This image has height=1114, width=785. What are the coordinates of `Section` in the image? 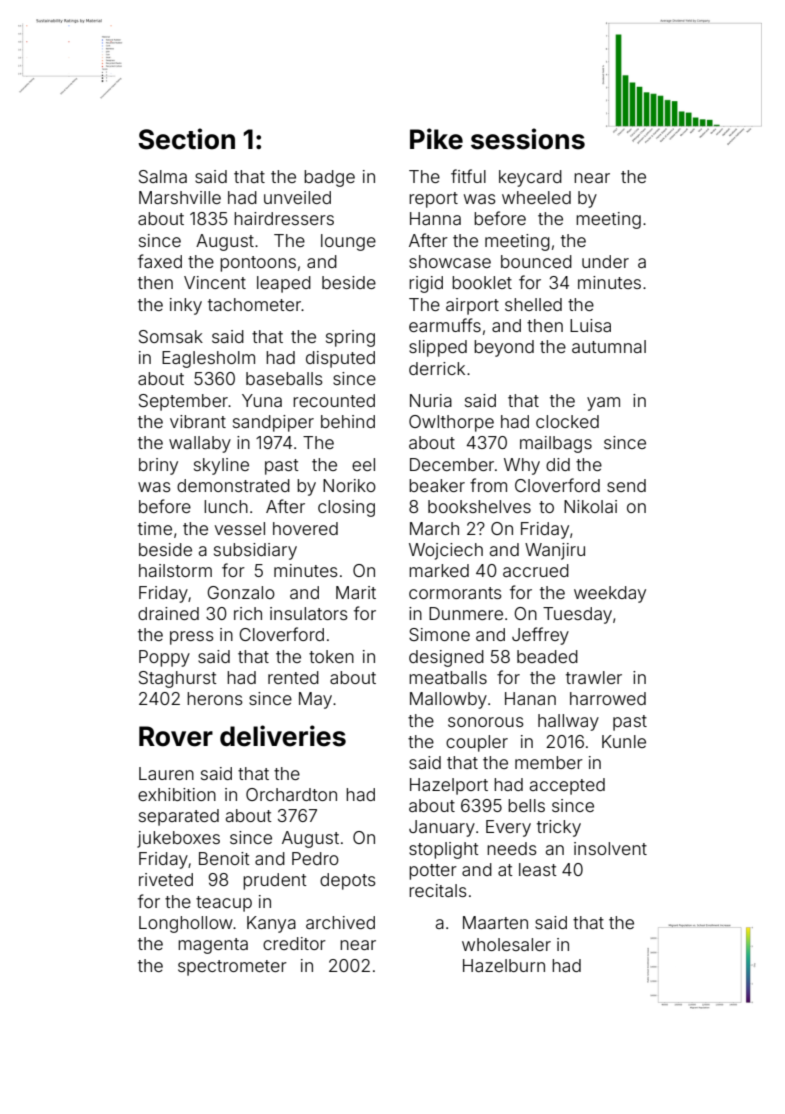 It's located at (186, 139).
